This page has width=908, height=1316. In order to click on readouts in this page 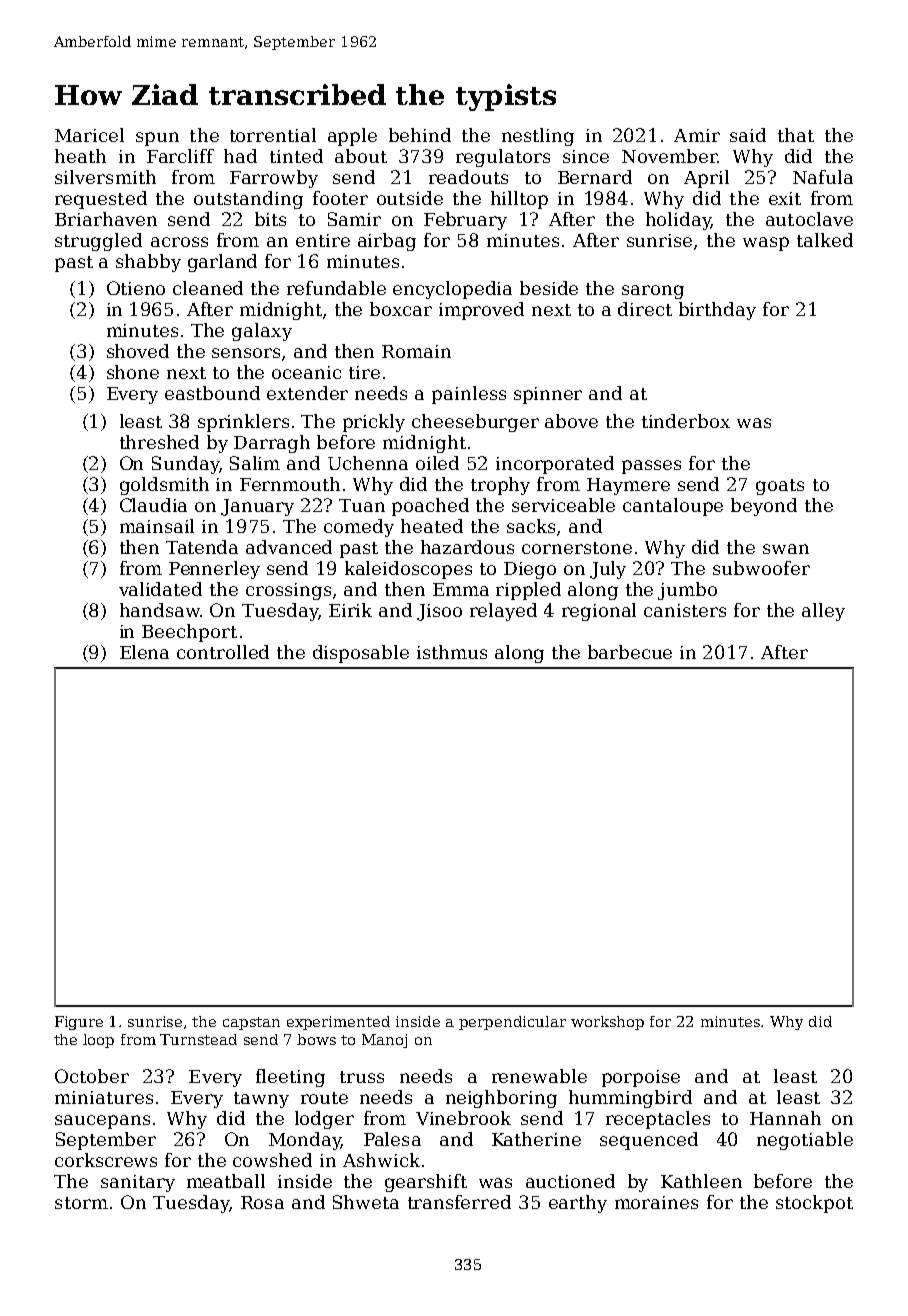, I will do `click(468, 177)`.
